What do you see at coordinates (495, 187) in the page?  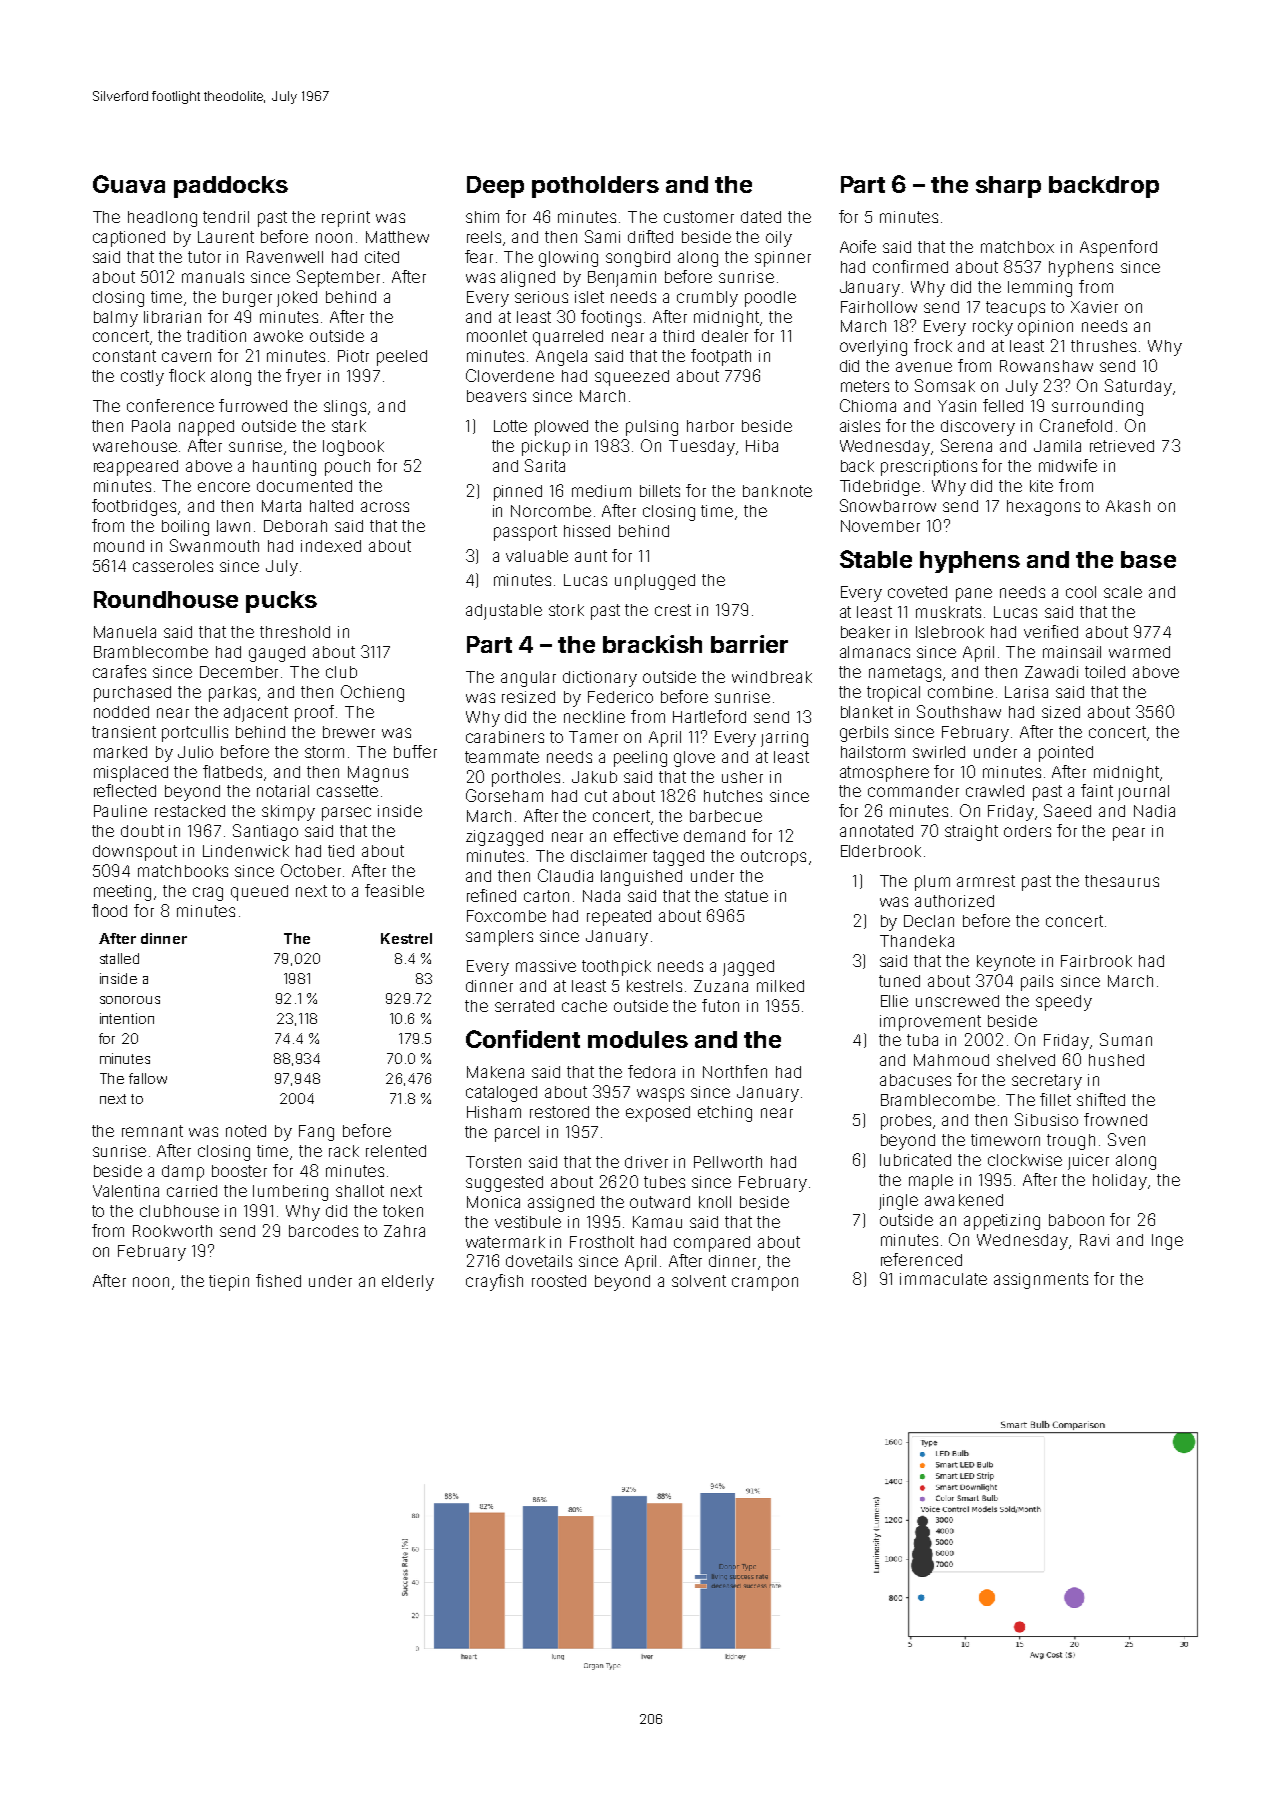 I see `Deep` at bounding box center [495, 187].
